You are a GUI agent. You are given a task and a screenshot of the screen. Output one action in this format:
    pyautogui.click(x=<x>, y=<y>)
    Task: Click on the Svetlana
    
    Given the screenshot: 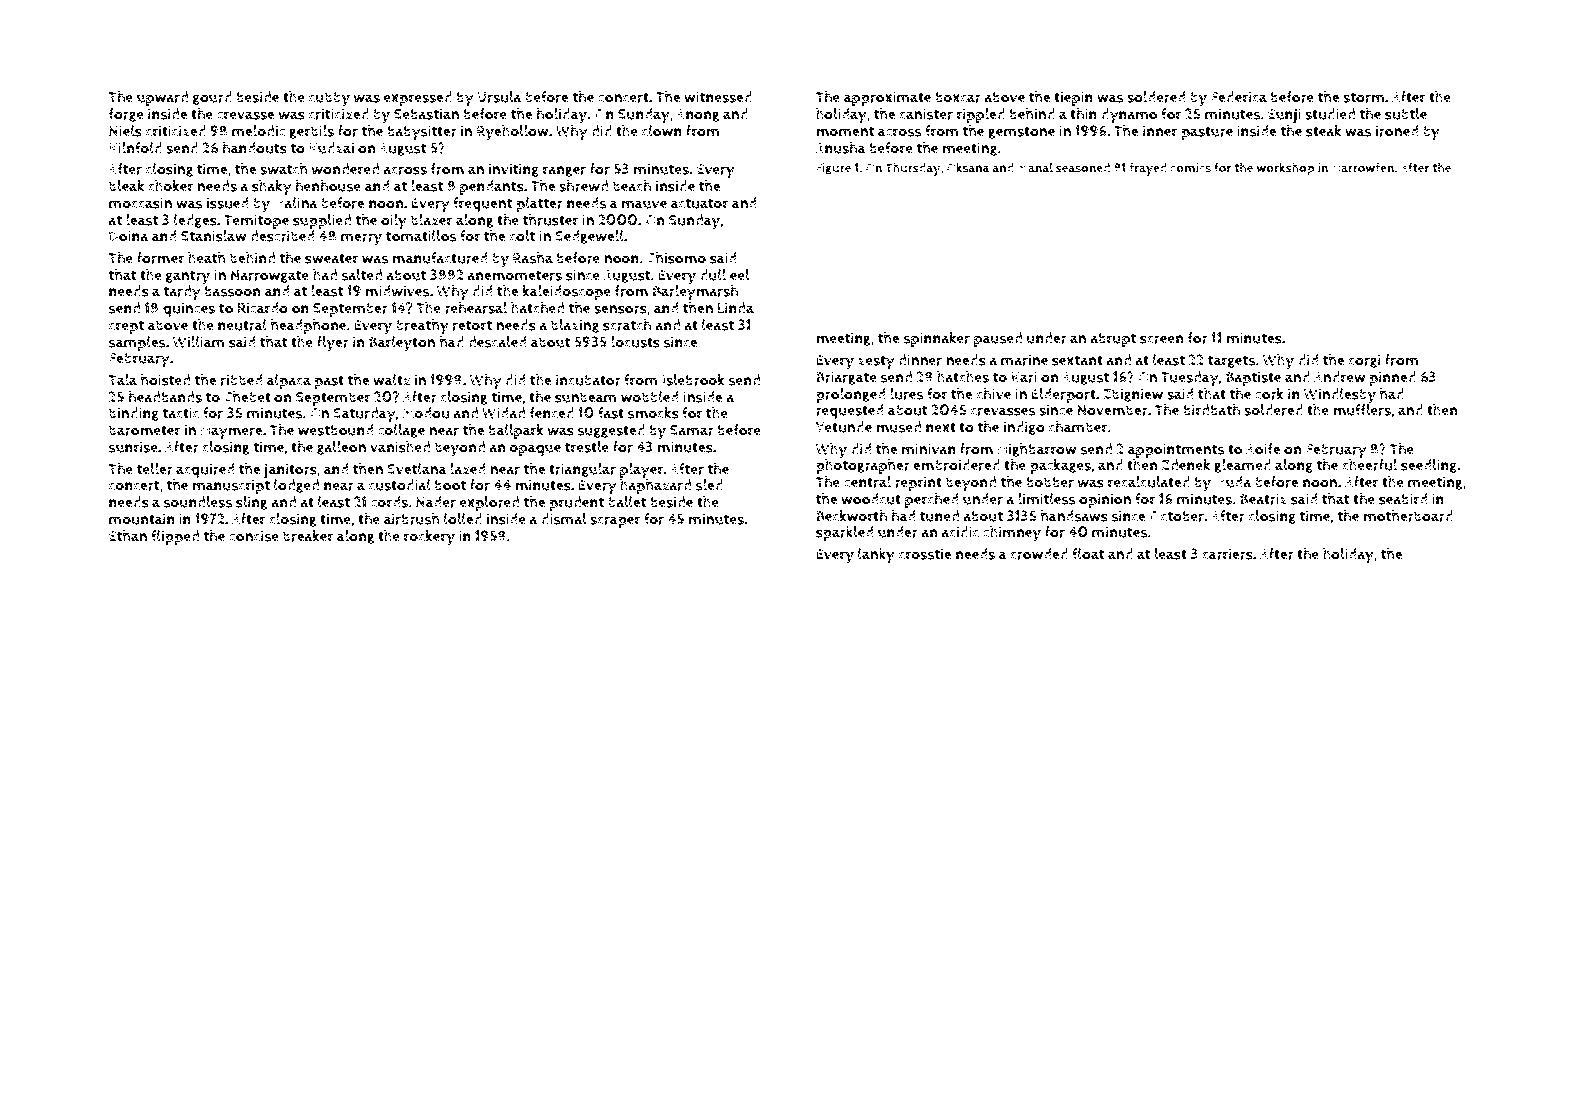 What is the action you would take?
    pyautogui.click(x=417, y=469)
